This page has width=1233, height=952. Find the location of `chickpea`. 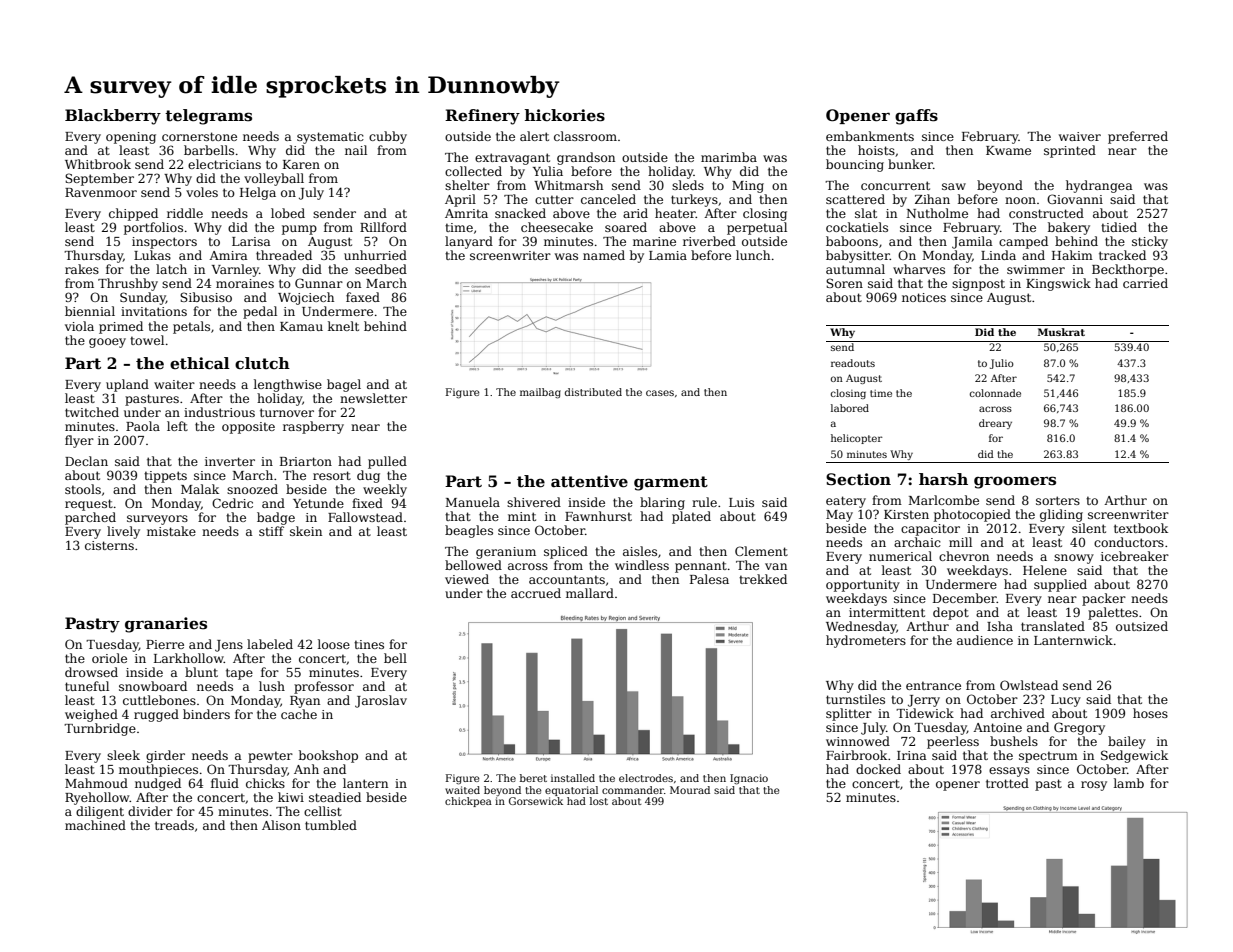

chickpea is located at coordinates (468, 802).
